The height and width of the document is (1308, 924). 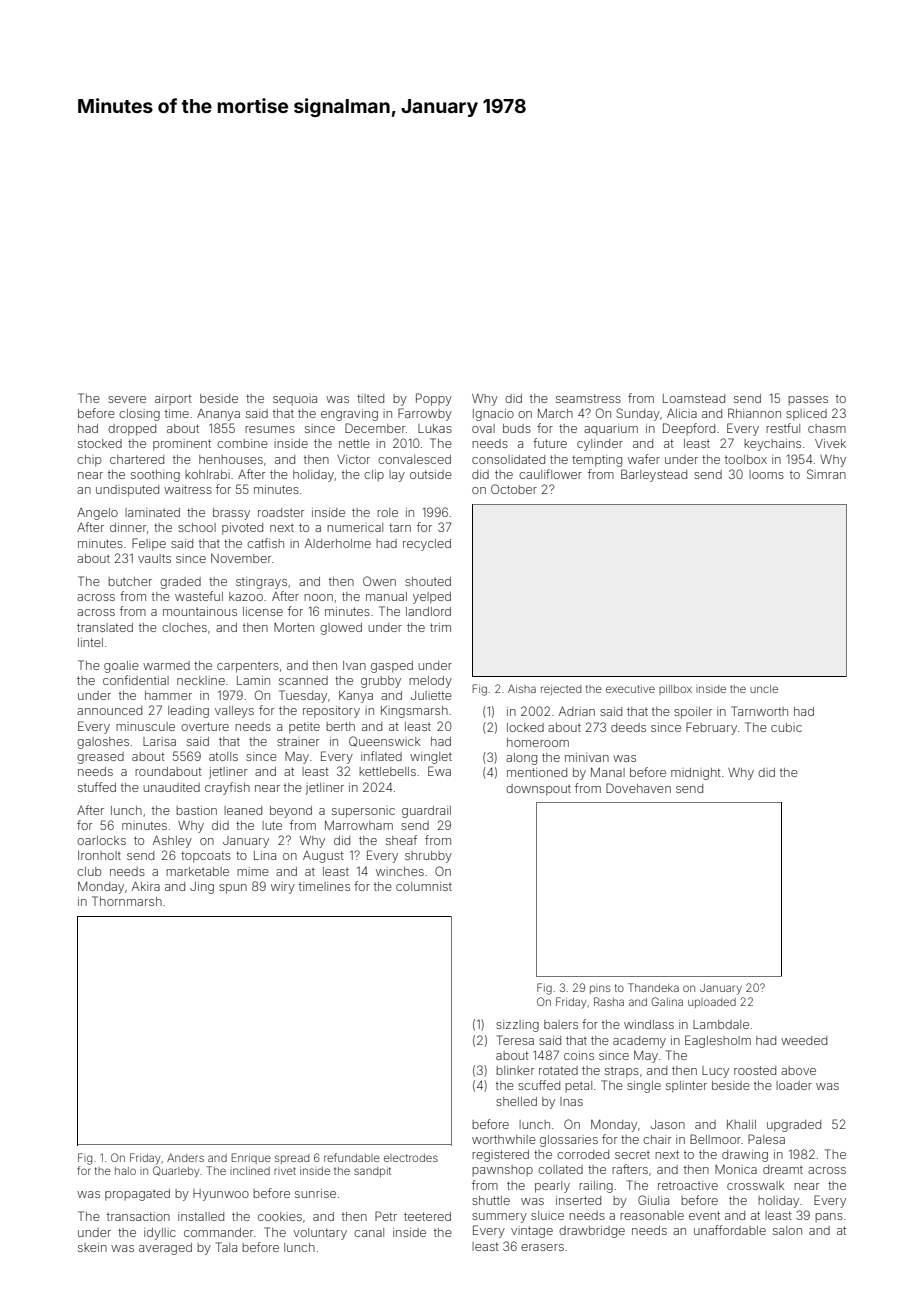 What do you see at coordinates (370, 398) in the document?
I see `tilted` at bounding box center [370, 398].
